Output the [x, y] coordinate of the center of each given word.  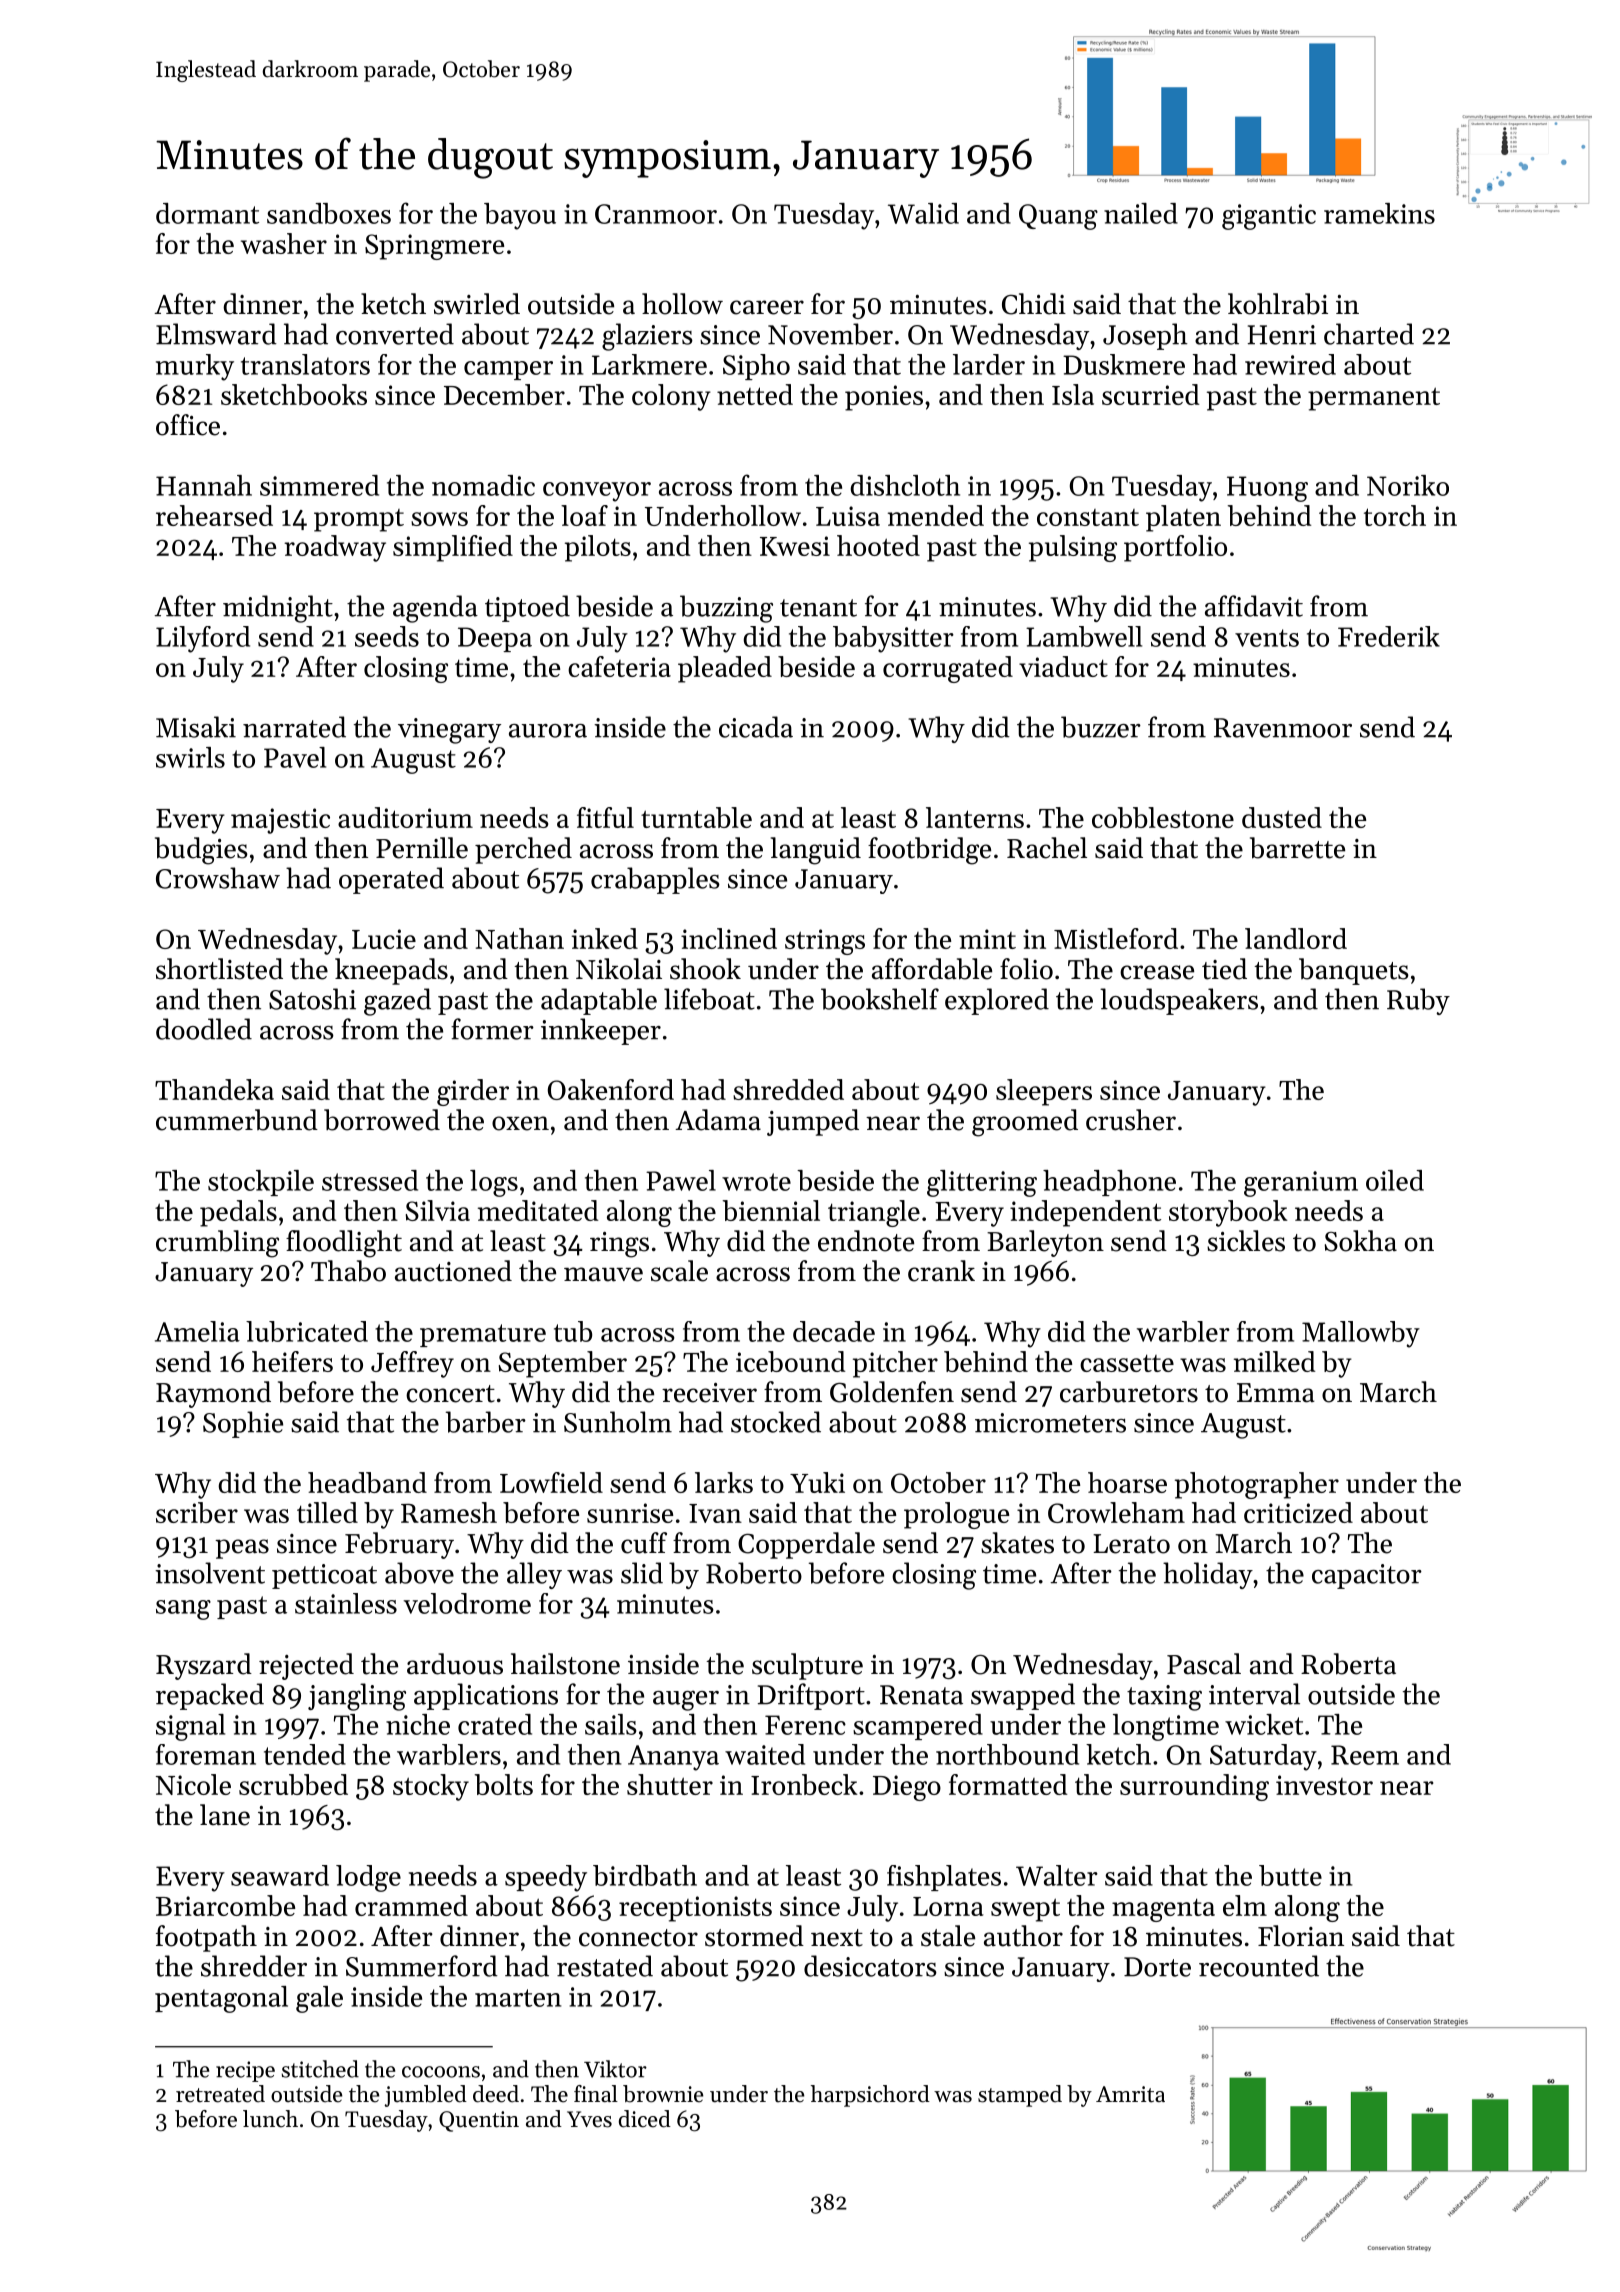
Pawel [681, 1180]
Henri [1281, 335]
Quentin [479, 2121]
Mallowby [1361, 1334]
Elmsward [216, 334]
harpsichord [870, 2096]
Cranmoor [656, 214]
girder [473, 1092]
